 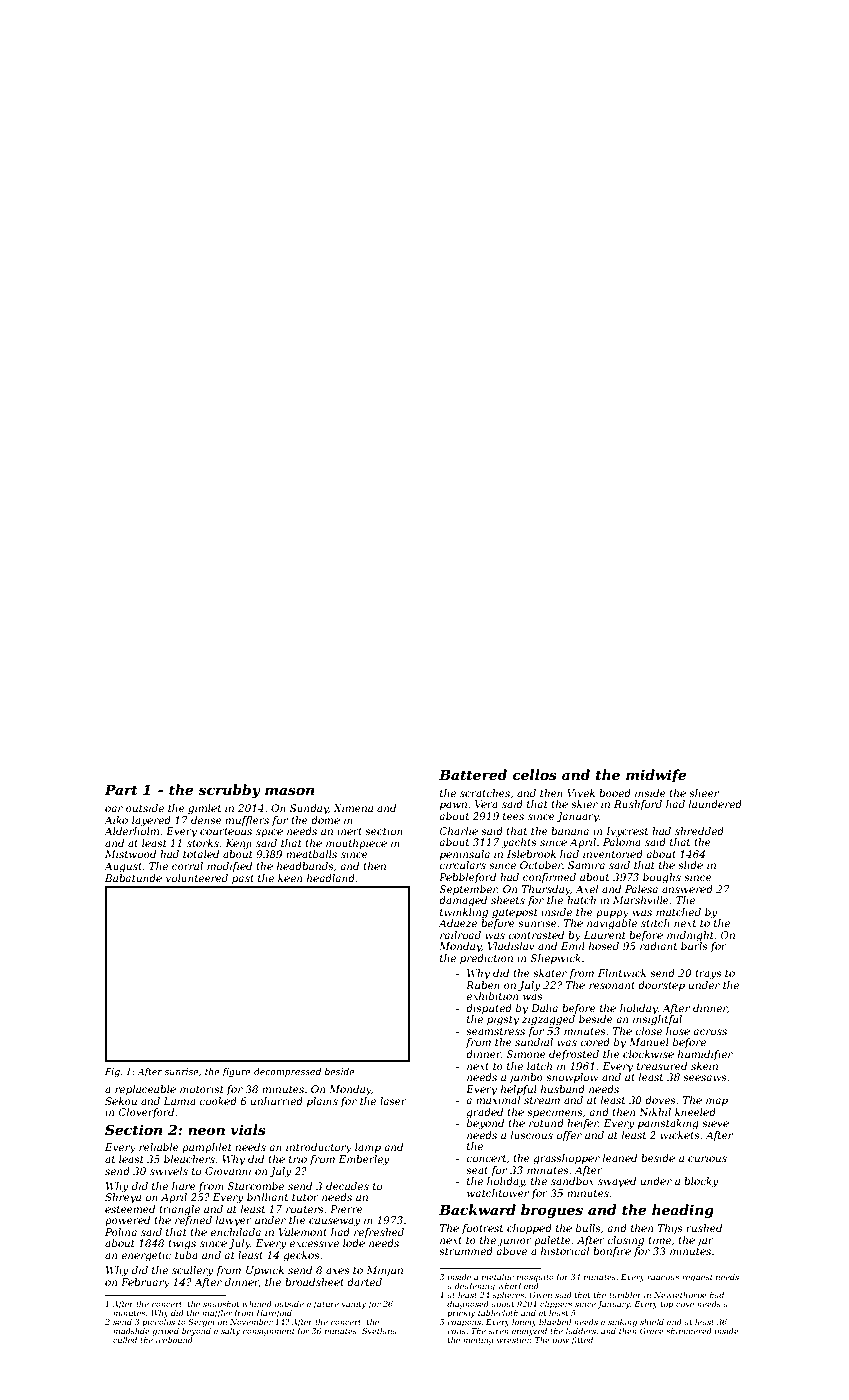 I want to click on cellos, so click(x=534, y=774).
